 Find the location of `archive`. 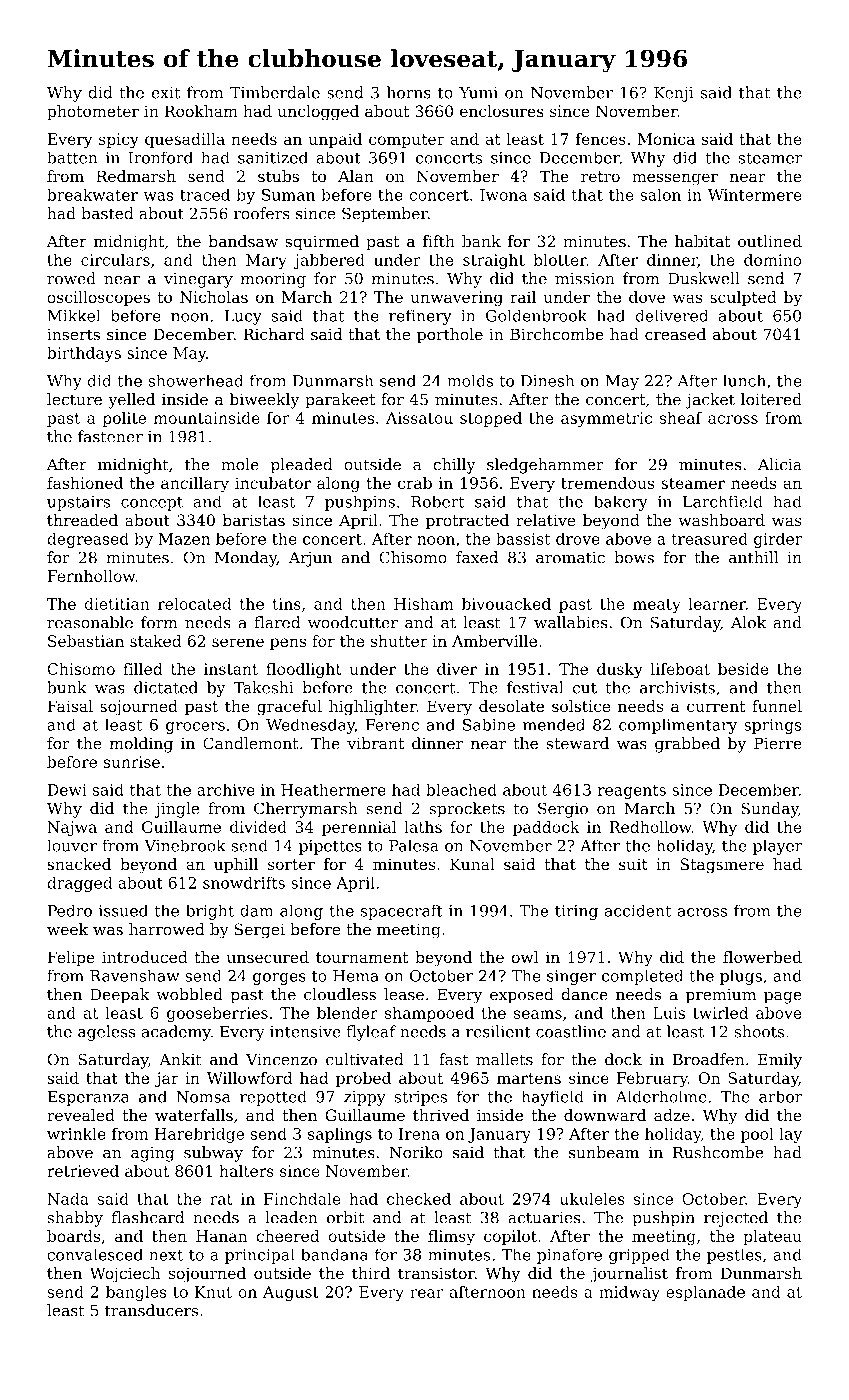

archive is located at coordinates (226, 789).
